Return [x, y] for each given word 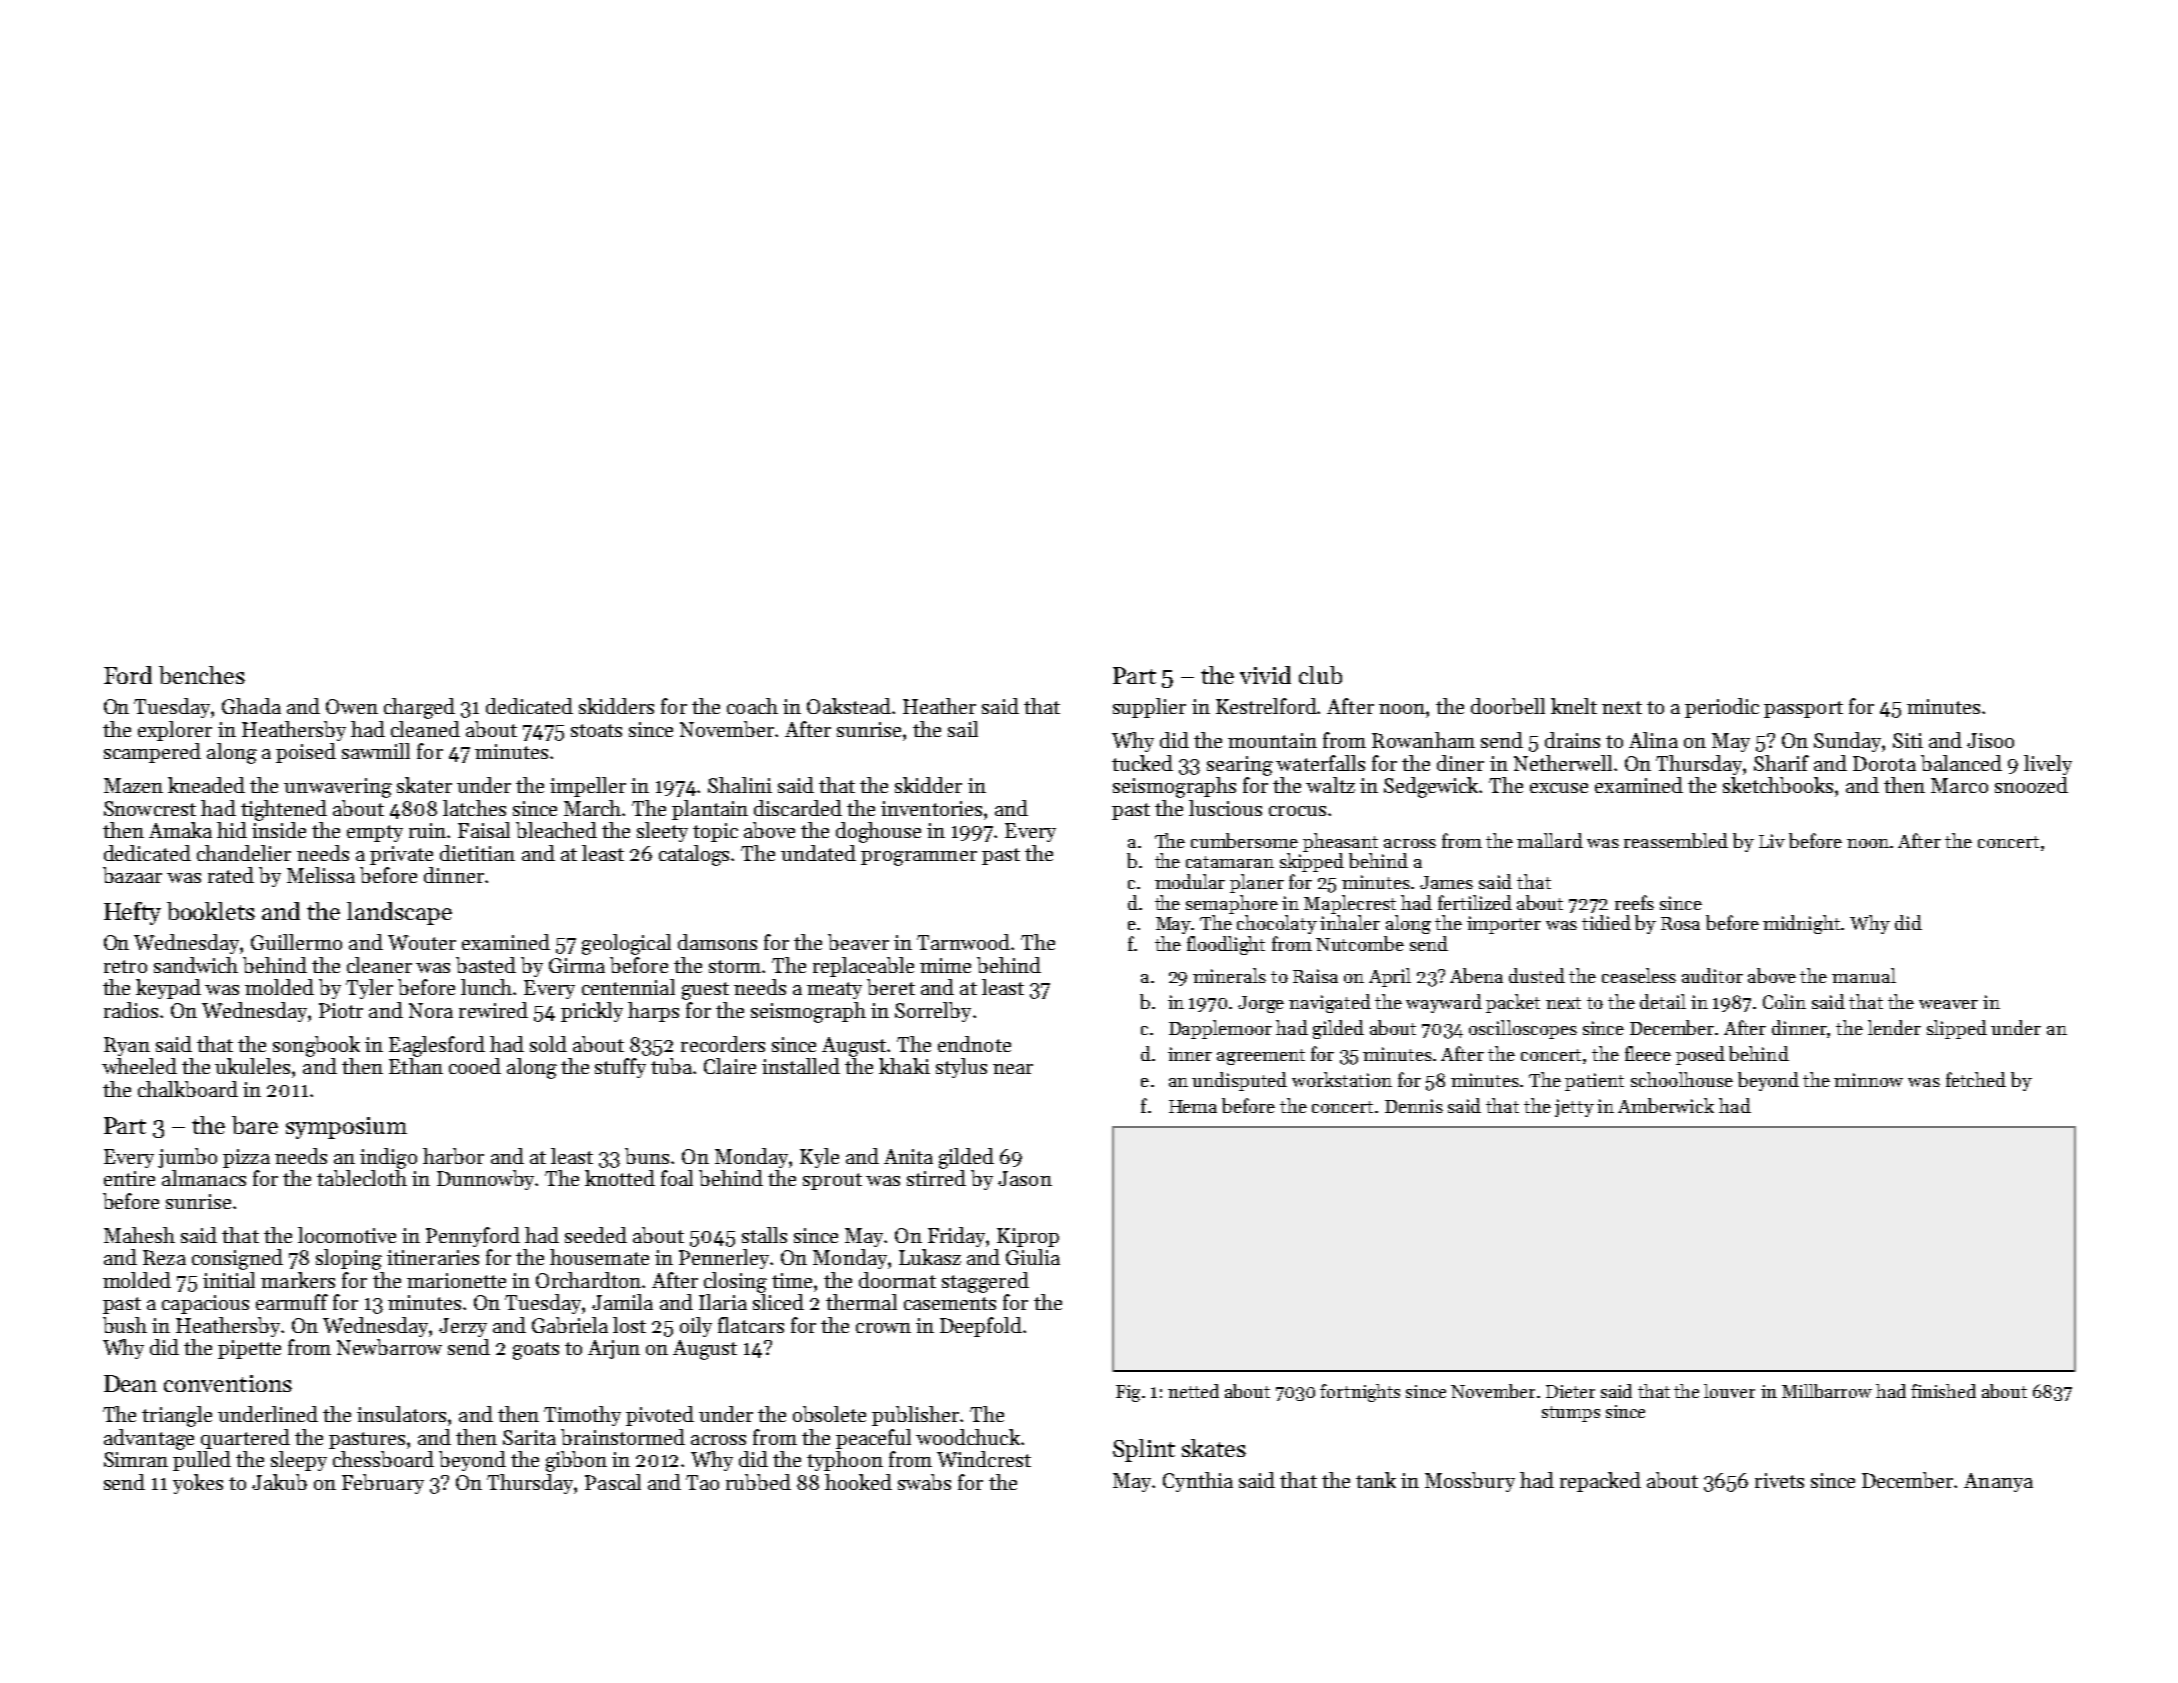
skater [424, 785]
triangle [177, 1416]
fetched [1976, 1079]
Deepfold [981, 1327]
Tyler [369, 989]
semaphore [1232, 904]
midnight [1802, 924]
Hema [1193, 1106]
